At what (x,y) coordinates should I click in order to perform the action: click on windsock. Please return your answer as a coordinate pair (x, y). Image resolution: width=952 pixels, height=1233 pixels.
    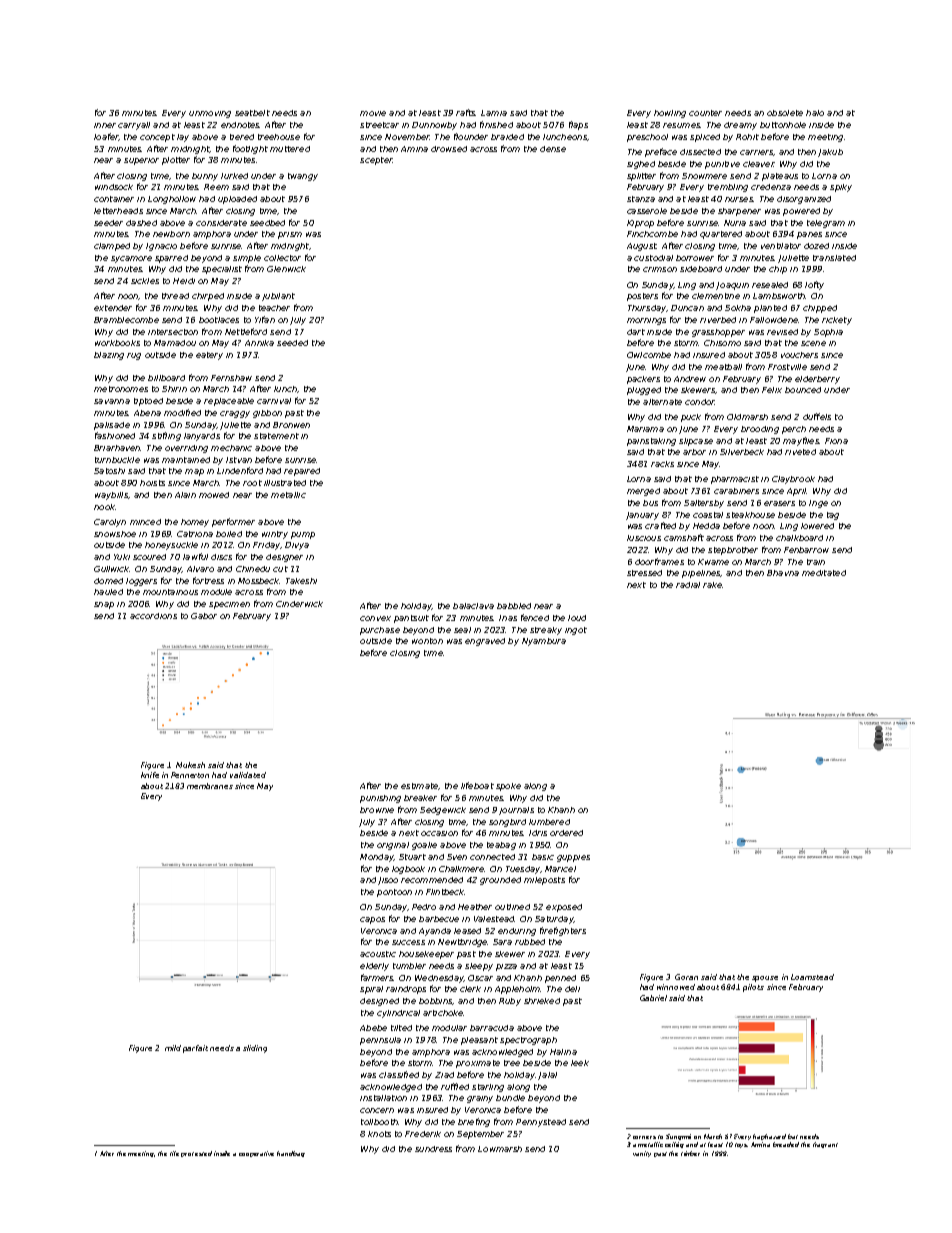
    Looking at the image, I should click on (114, 187).
